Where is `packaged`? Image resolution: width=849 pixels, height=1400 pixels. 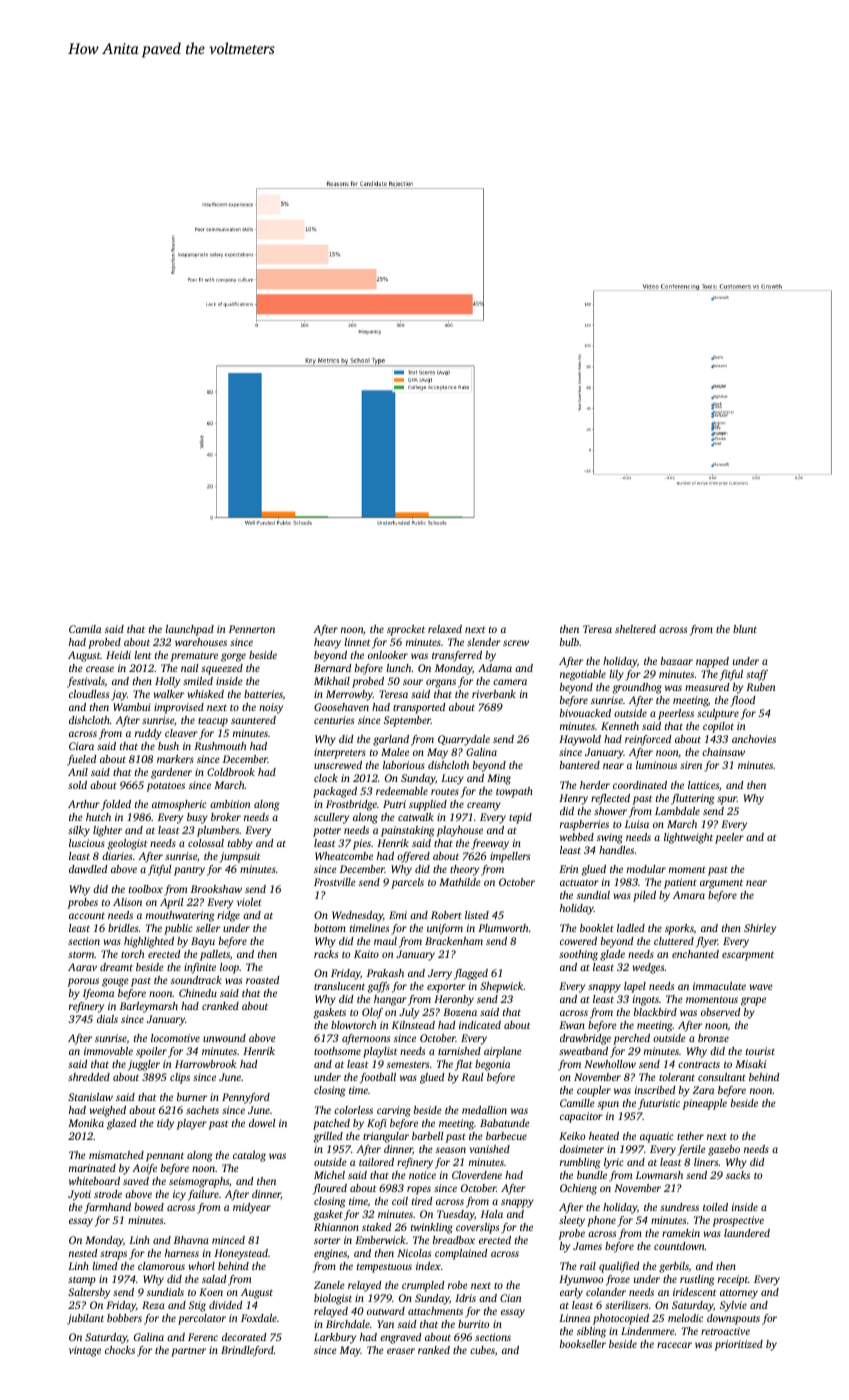
packaged is located at coordinates (335, 792).
